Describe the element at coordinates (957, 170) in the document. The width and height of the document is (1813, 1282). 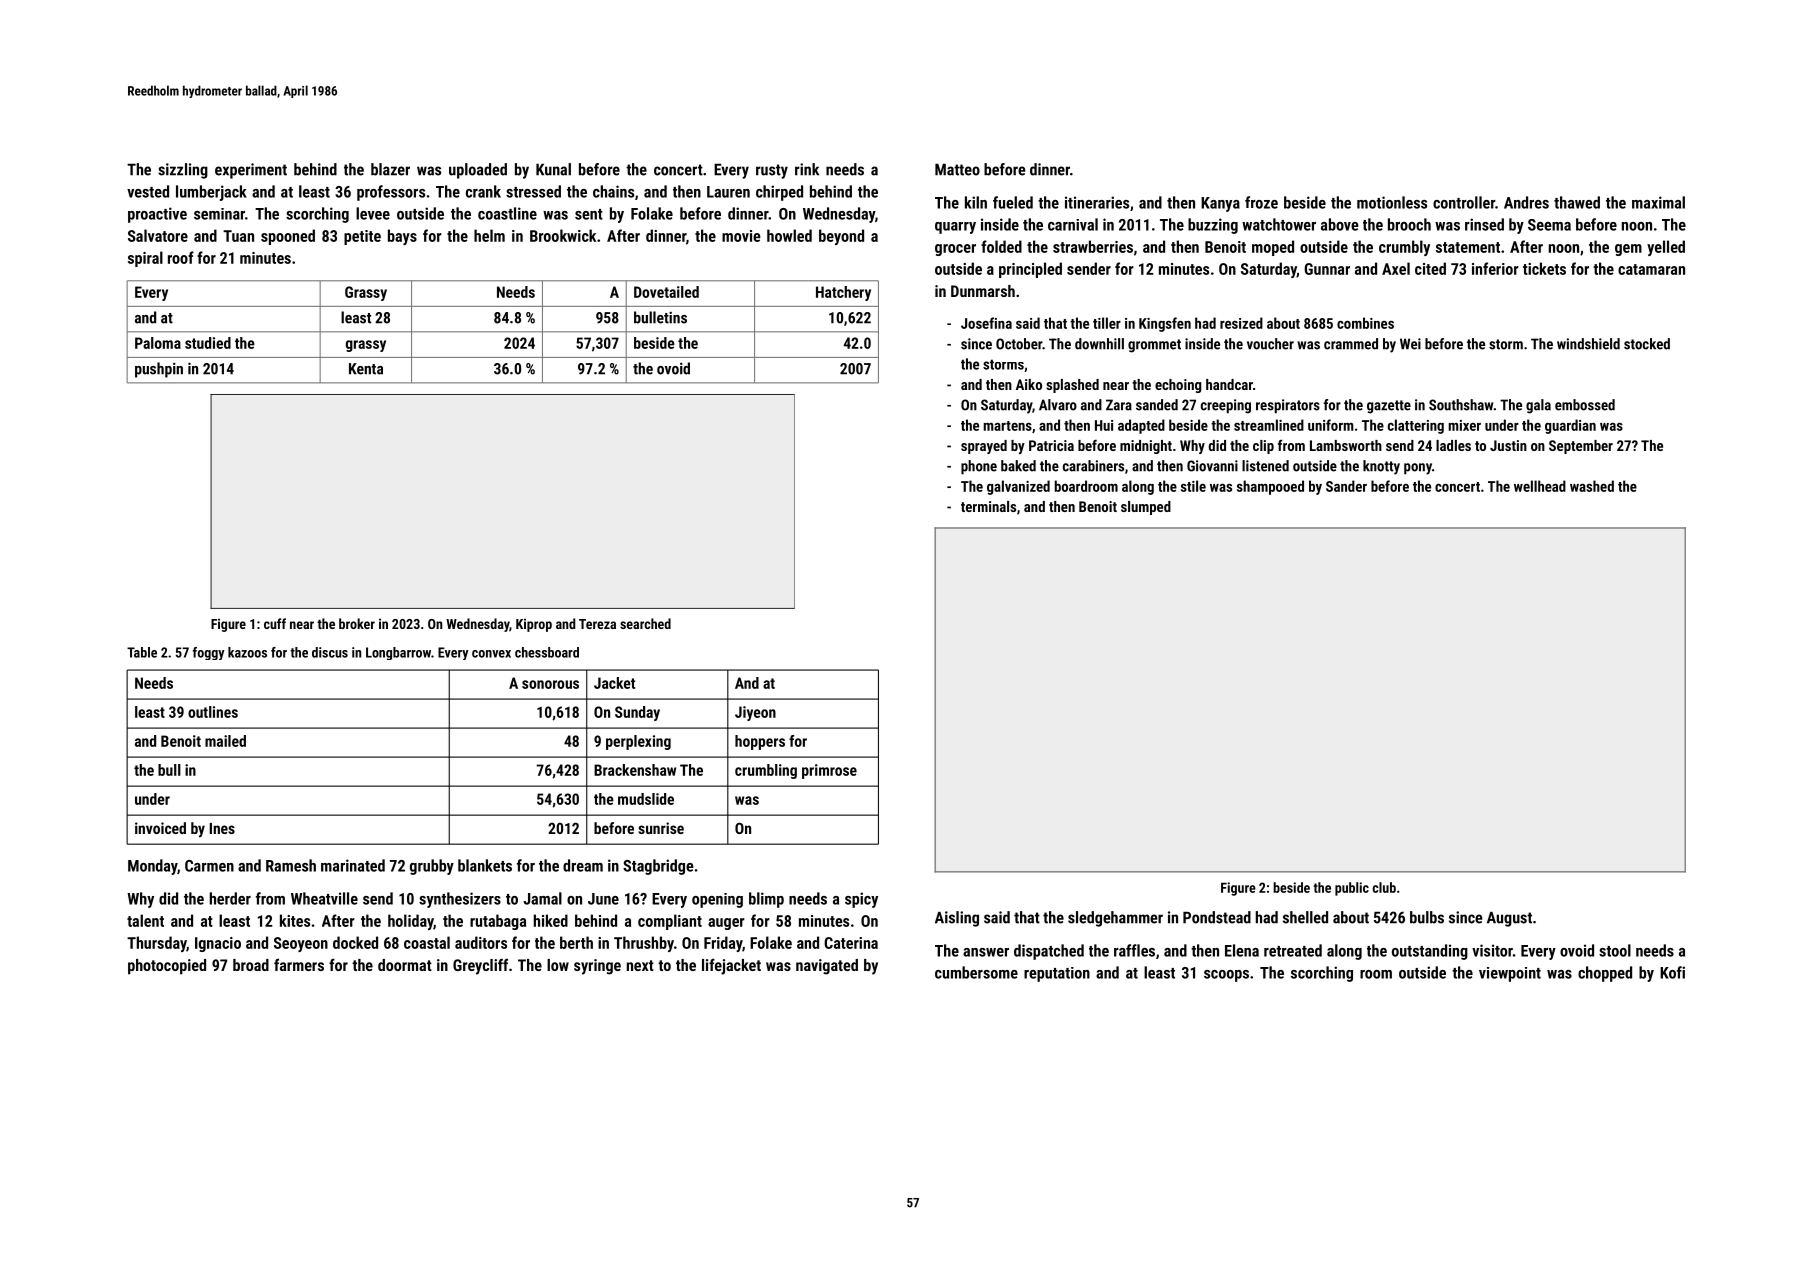
I see `Matteo` at that location.
